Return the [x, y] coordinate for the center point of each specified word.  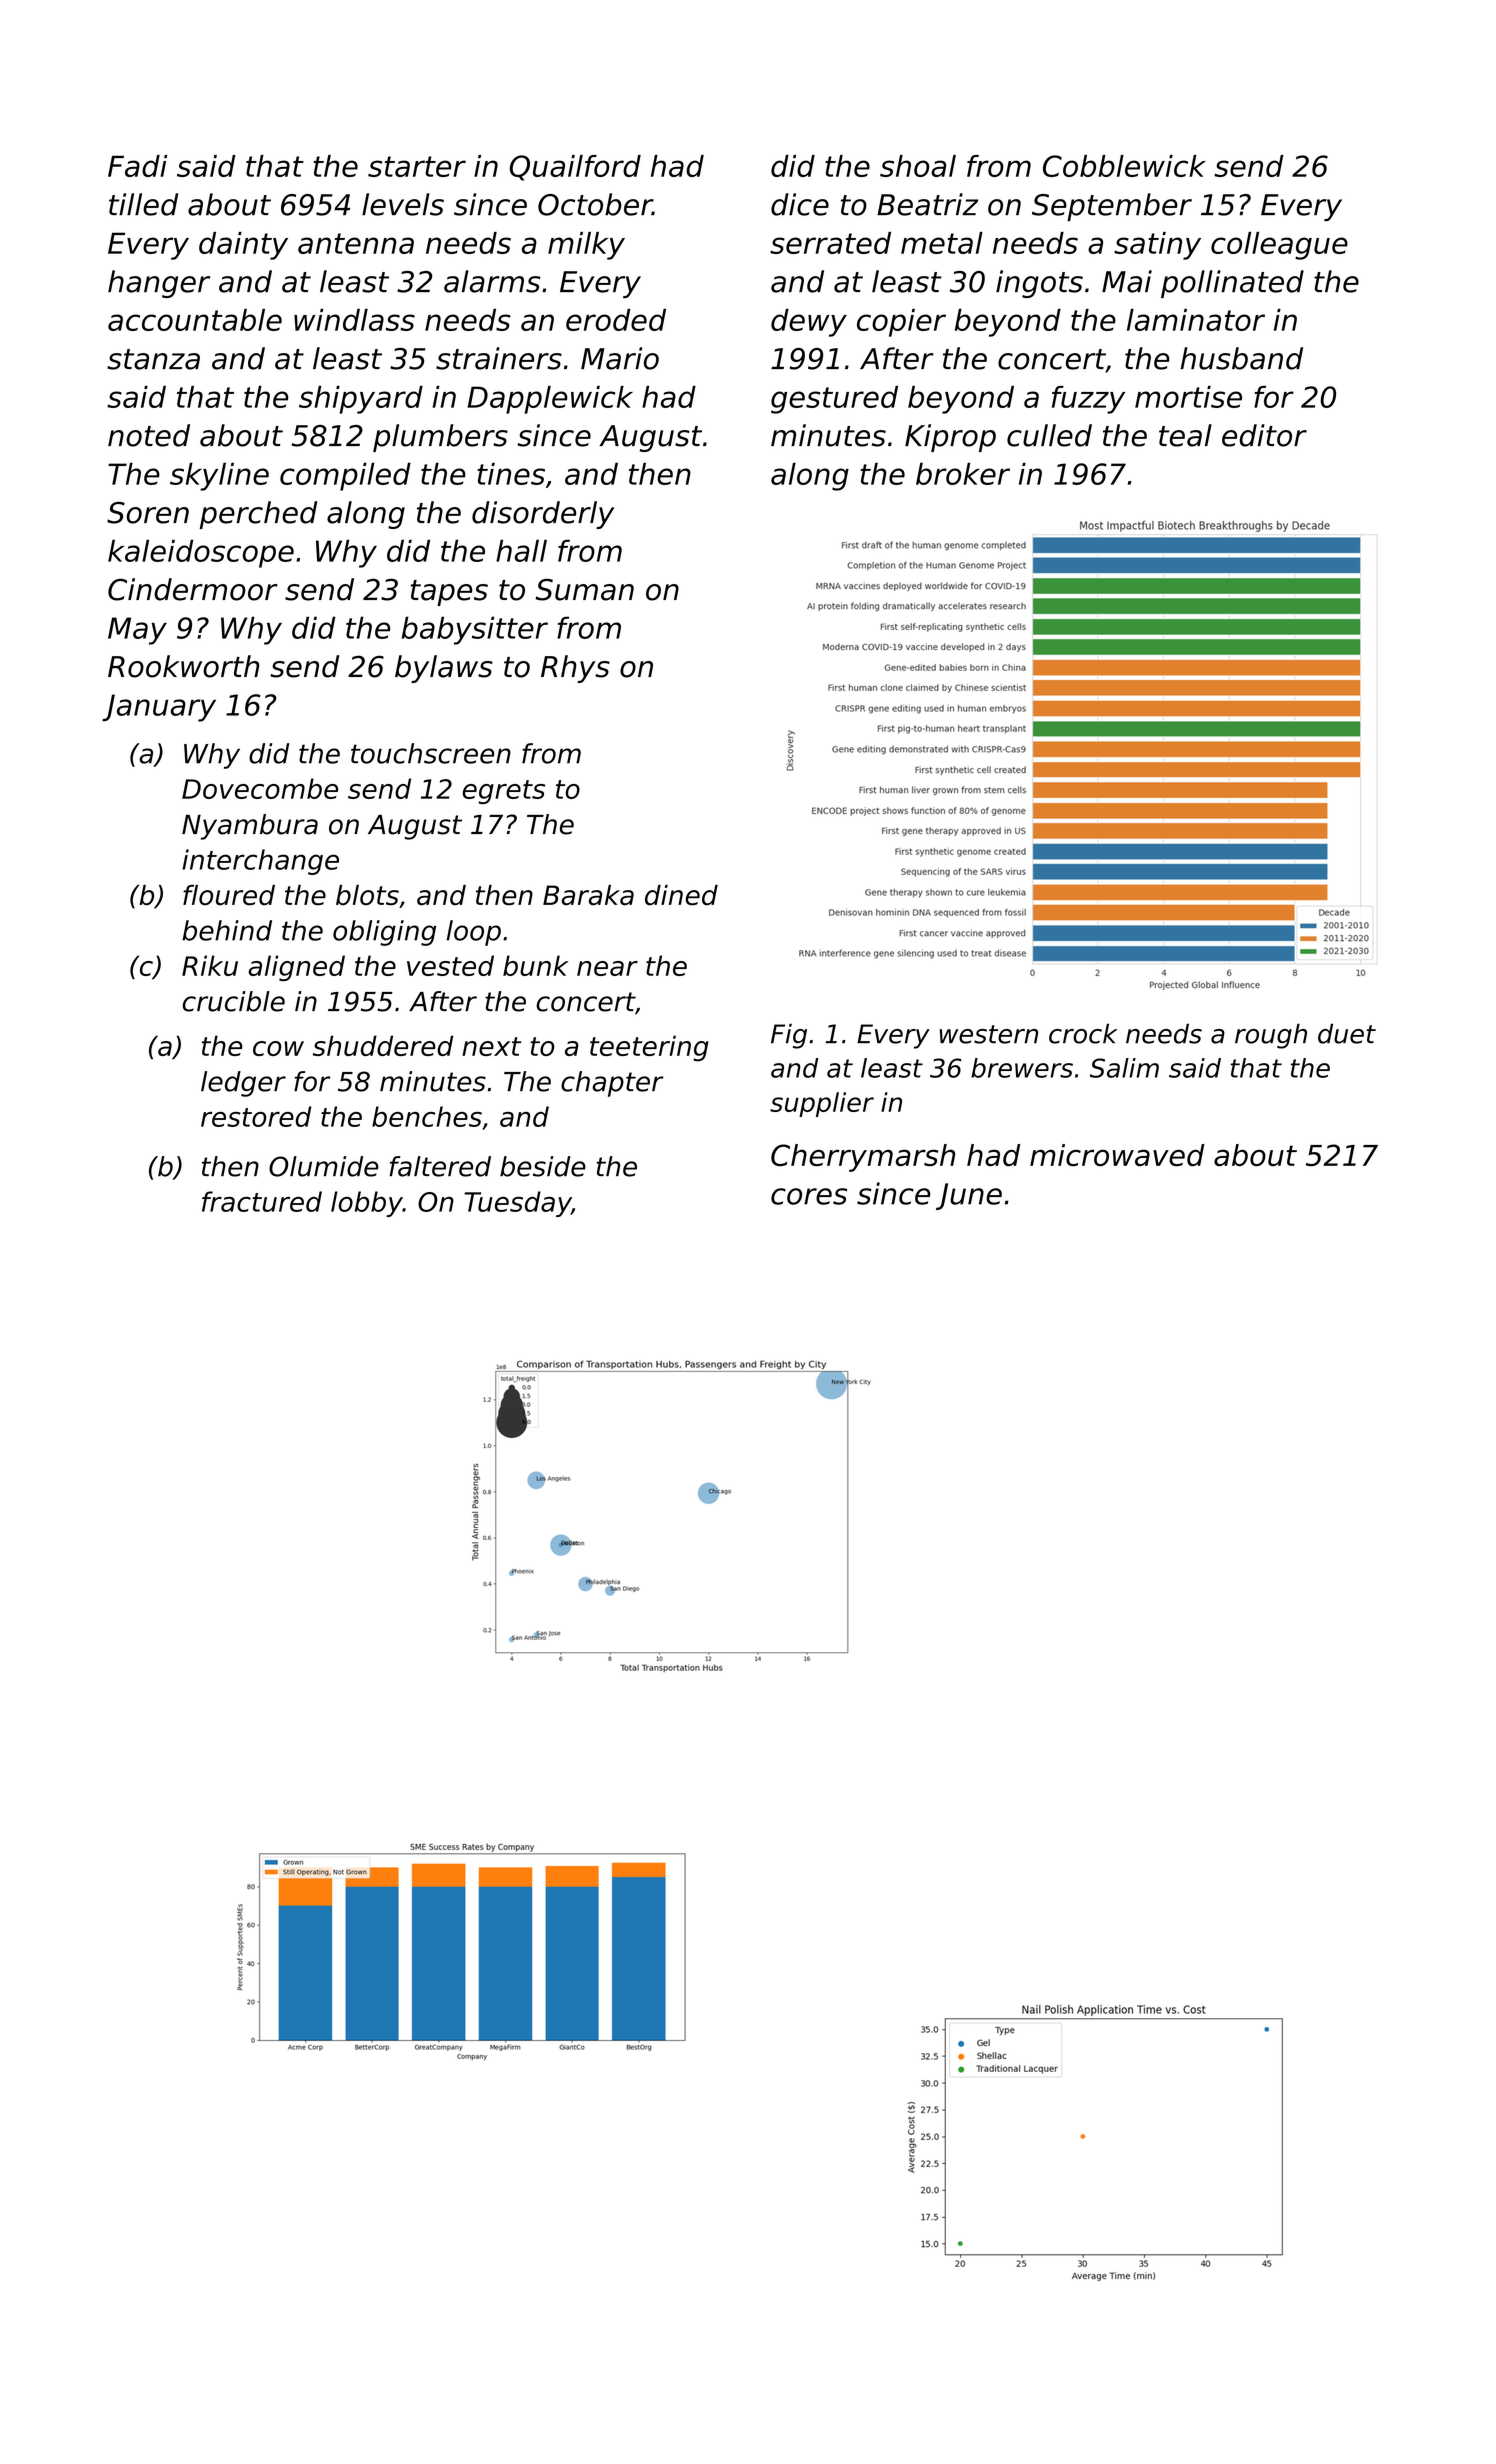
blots [367, 895]
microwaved [1117, 1155]
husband [1242, 358]
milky [586, 246]
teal [1185, 435]
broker [963, 473]
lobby [367, 1204]
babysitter [474, 630]
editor [1264, 435]
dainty [243, 246]
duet [1347, 1033]
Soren [148, 513]
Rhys [575, 669]
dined [681, 895]
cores [809, 1196]
